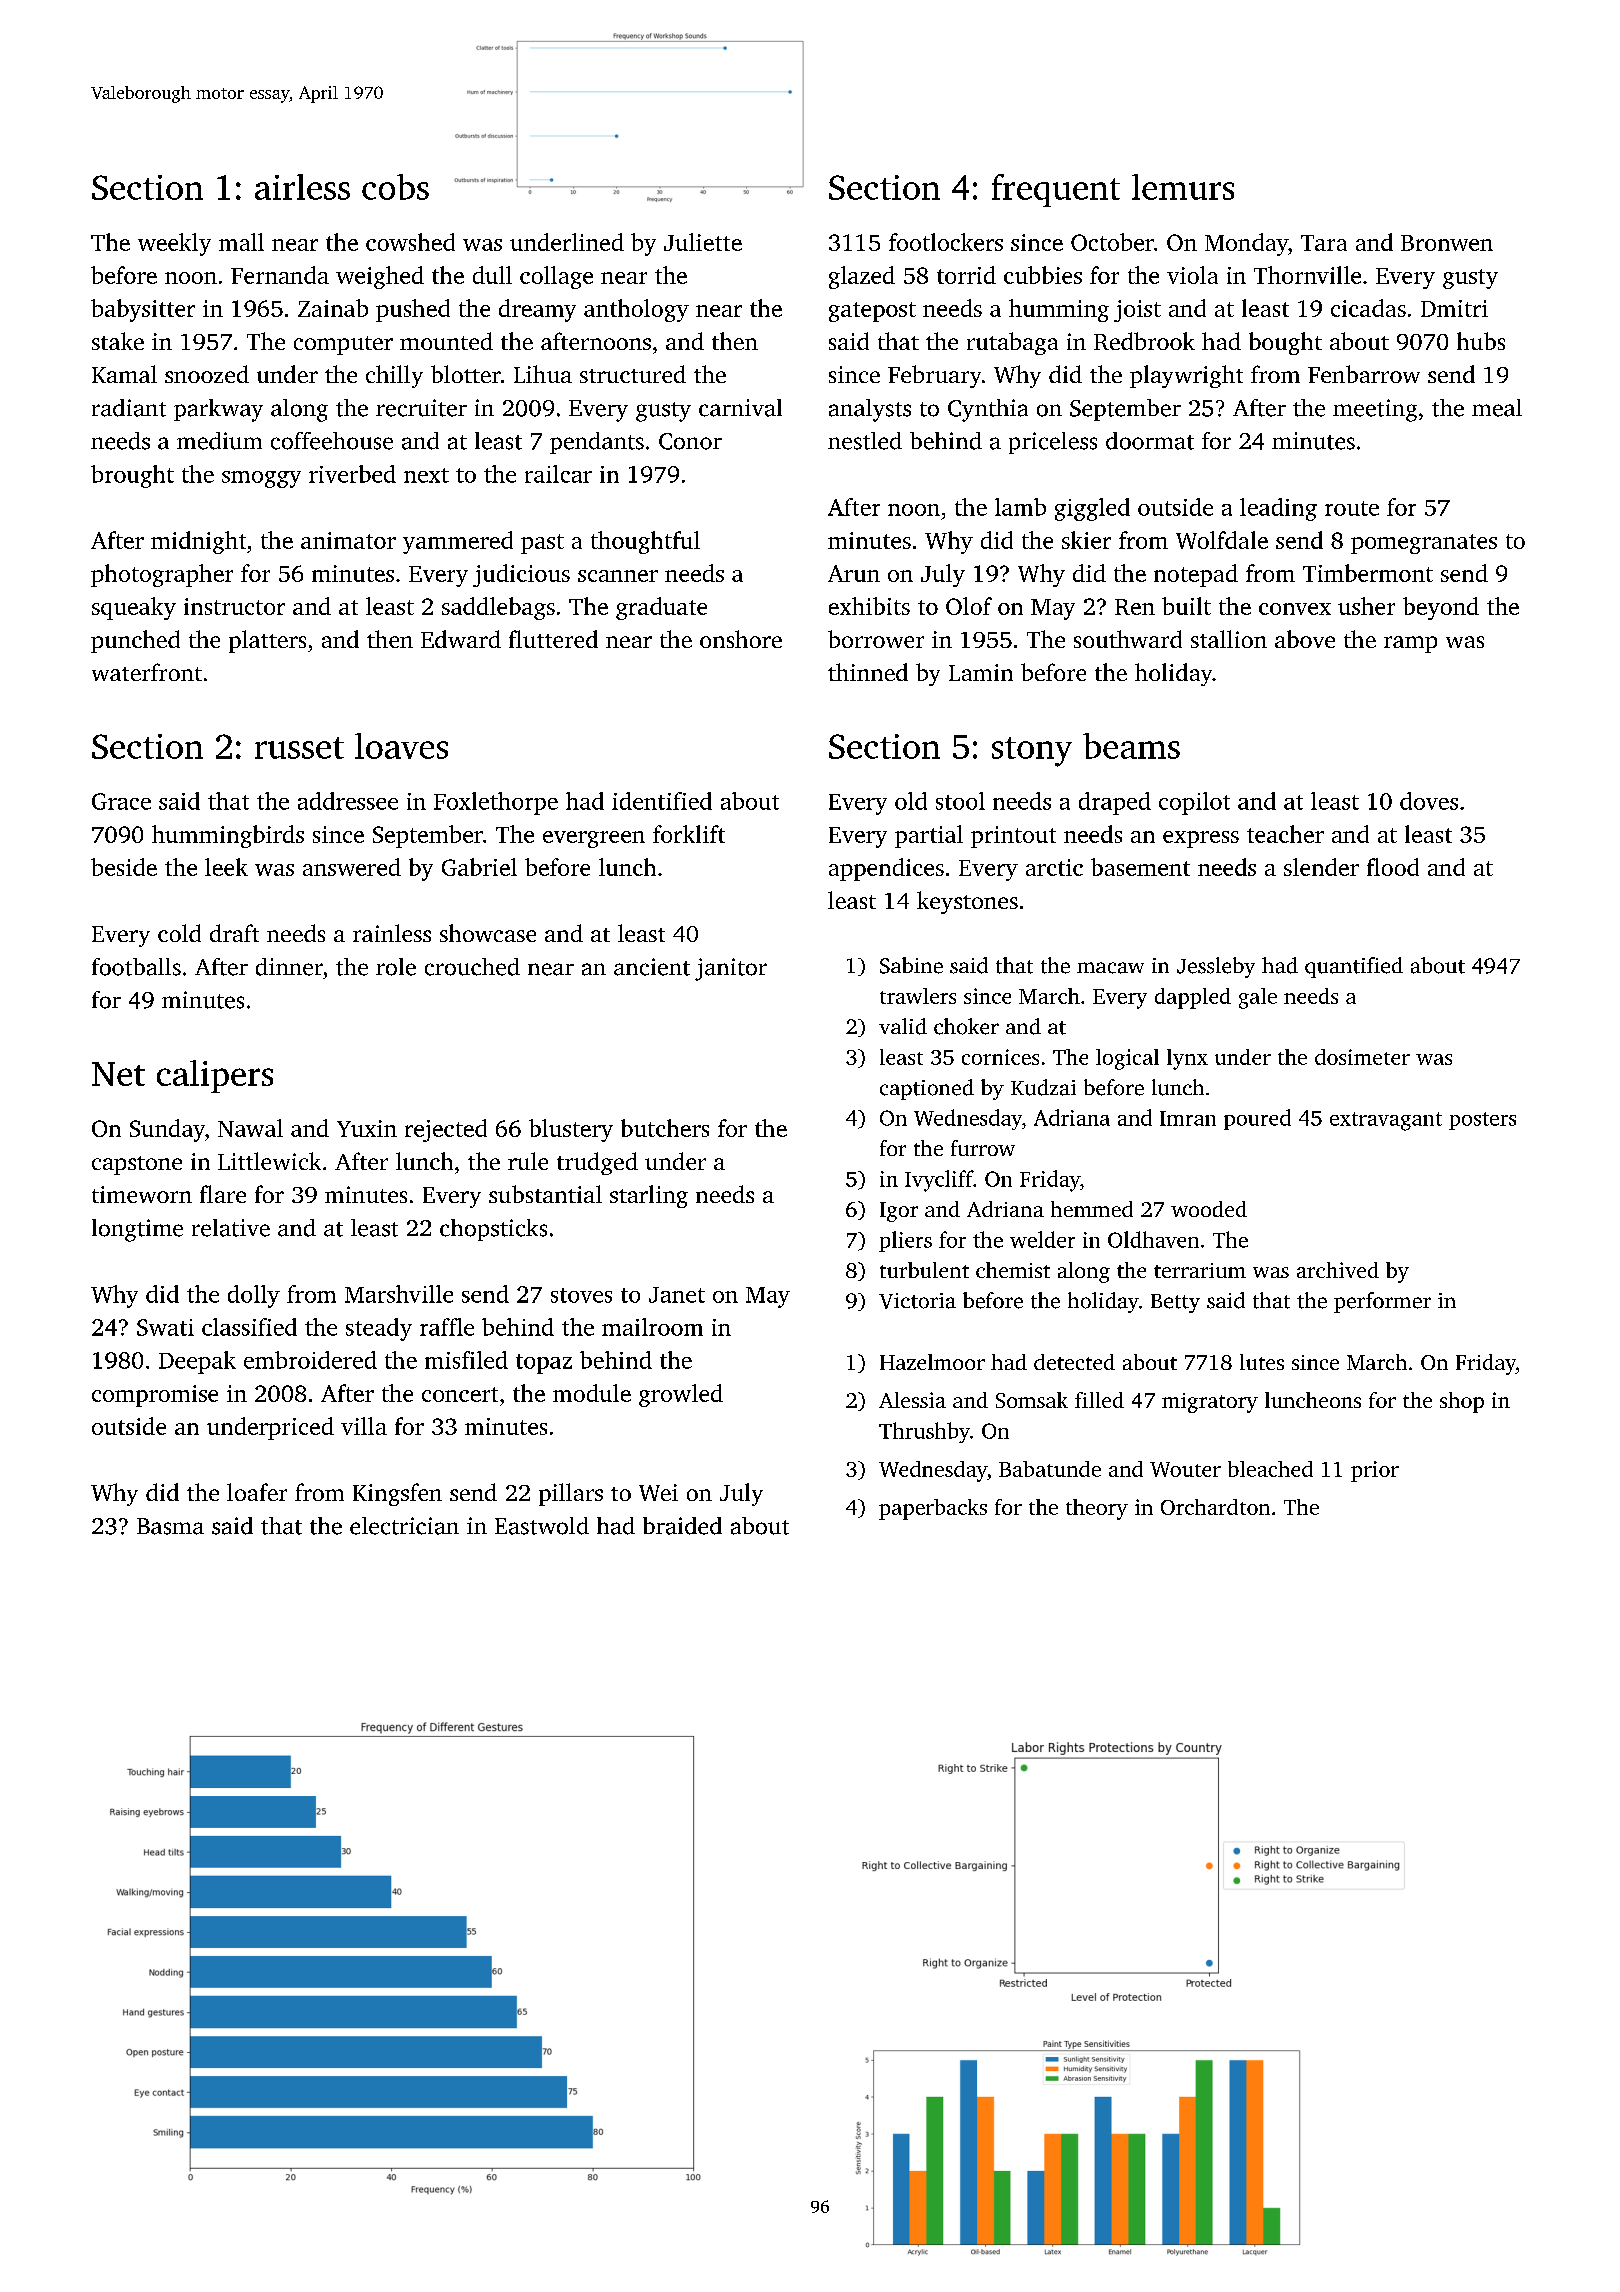 Image resolution: width=1620 pixels, height=2292 pixels. Describe the element at coordinates (1368, 573) in the screenshot. I see `Timbermont` at that location.
